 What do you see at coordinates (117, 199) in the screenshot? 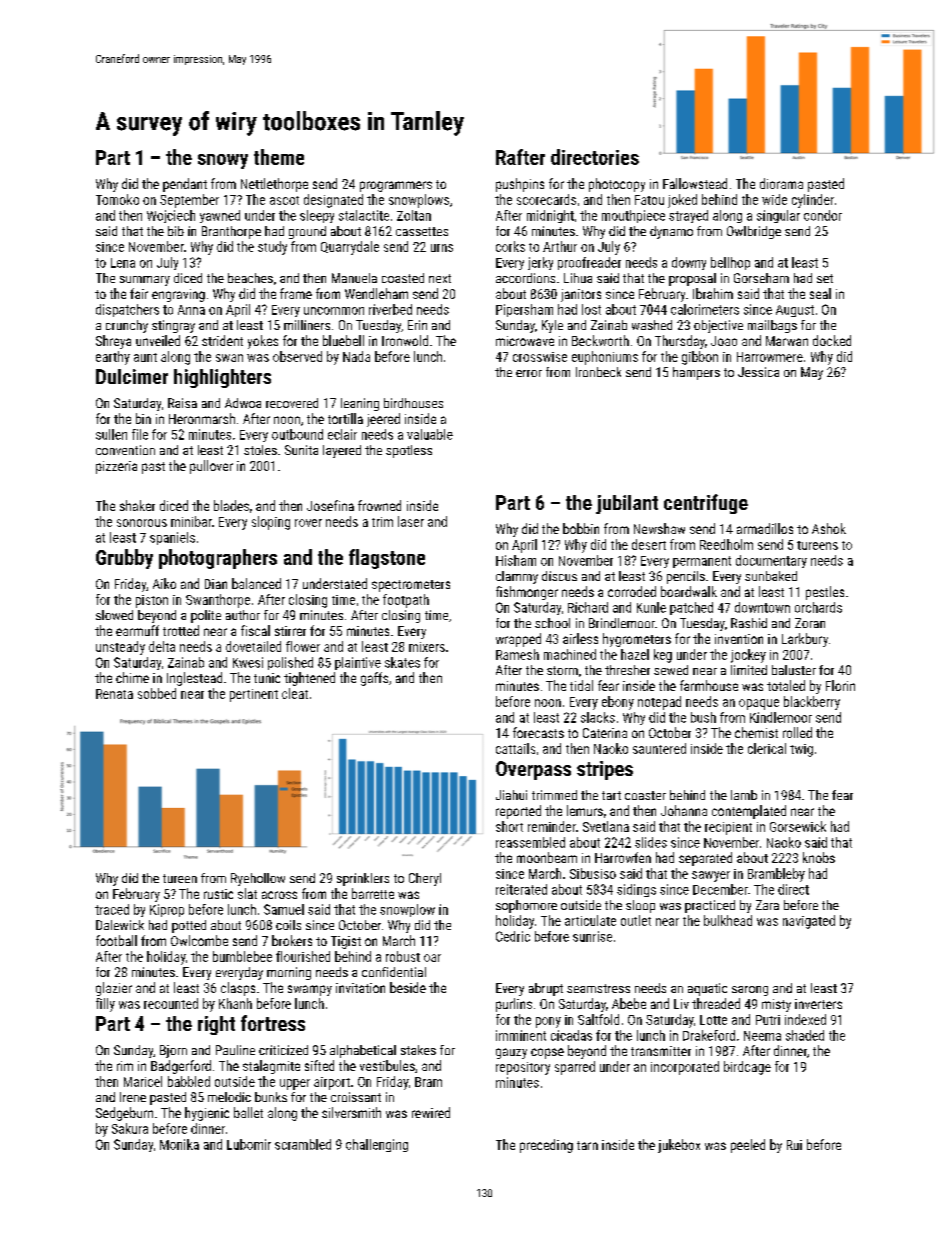
I see `Tomoko` at bounding box center [117, 199].
